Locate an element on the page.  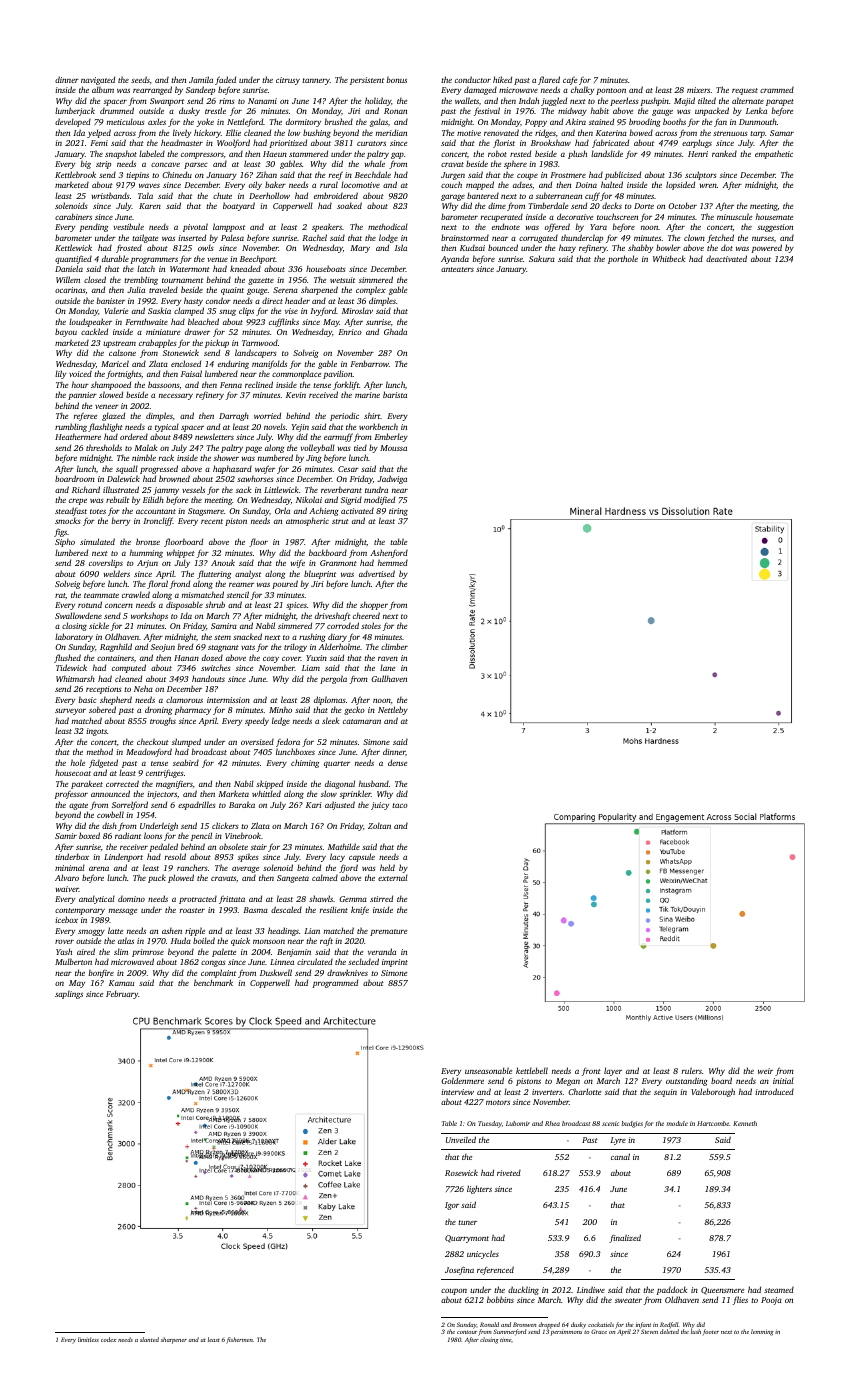
climber is located at coordinates (394, 646).
